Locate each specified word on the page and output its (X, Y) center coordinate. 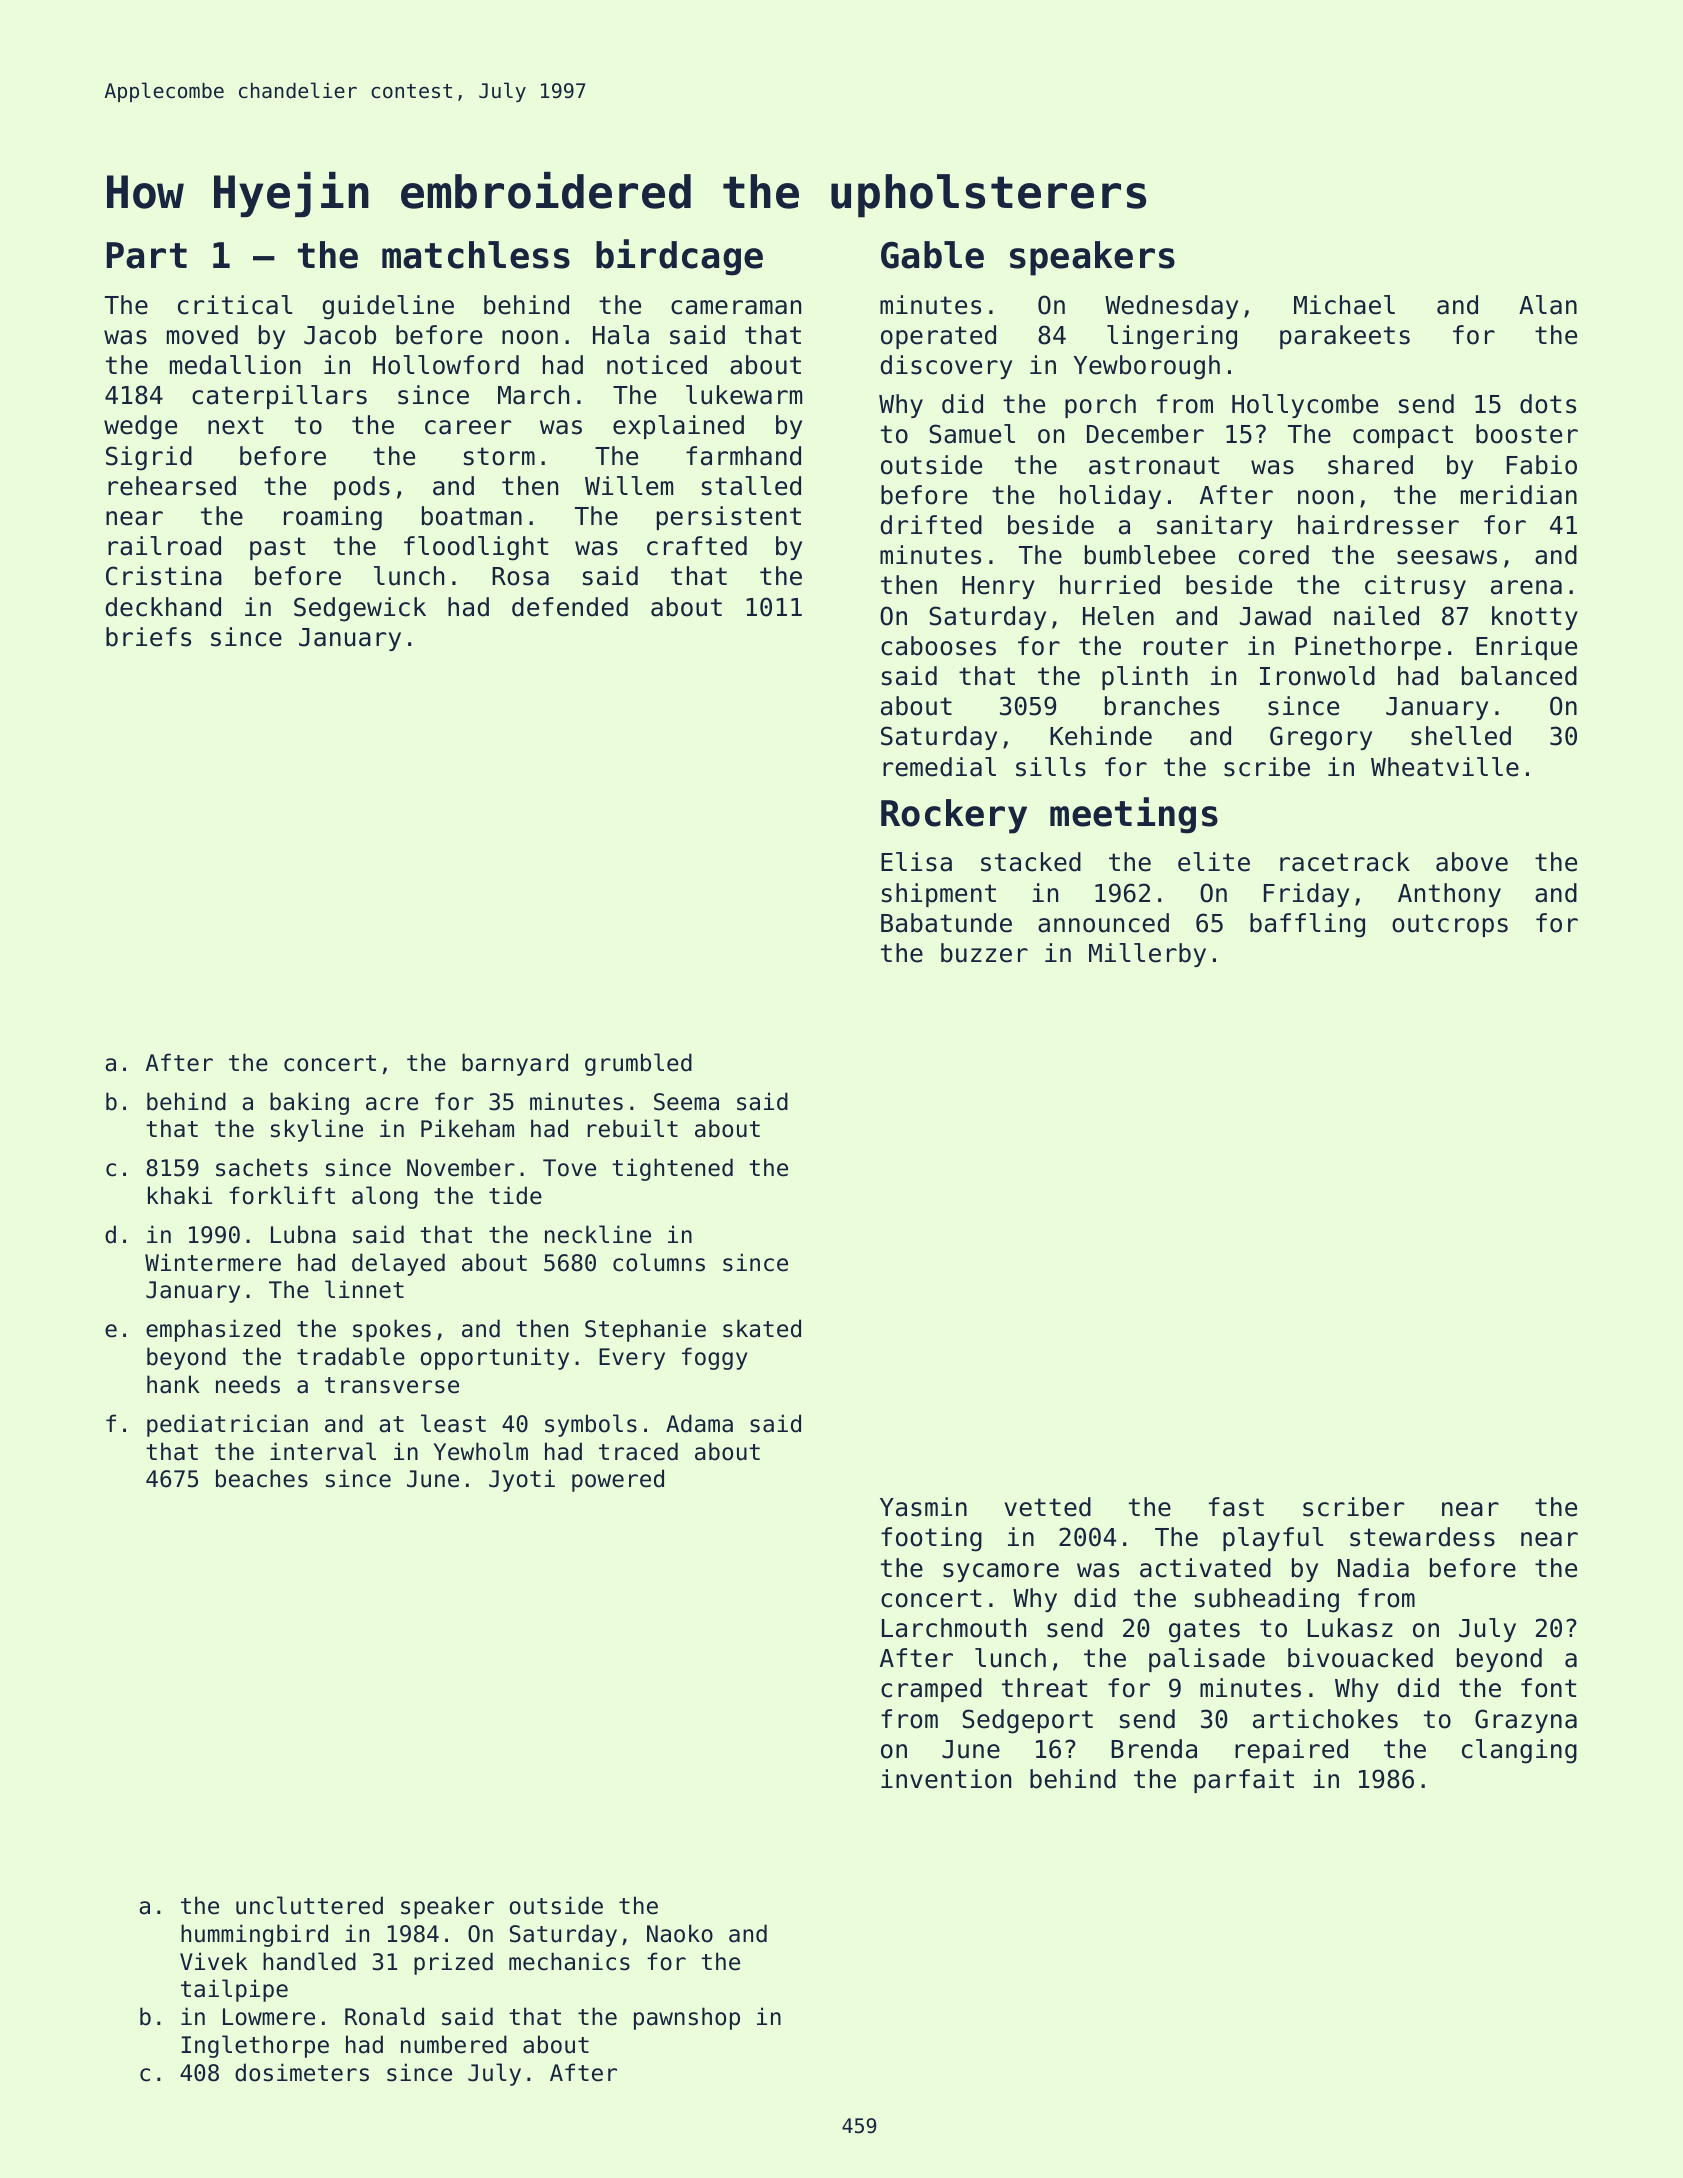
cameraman (736, 307)
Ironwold (1317, 676)
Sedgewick (360, 609)
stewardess (1422, 1537)
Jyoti (522, 1480)
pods (362, 488)
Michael (1344, 305)
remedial (939, 767)
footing (931, 1539)
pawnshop (687, 2018)
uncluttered (309, 1905)
